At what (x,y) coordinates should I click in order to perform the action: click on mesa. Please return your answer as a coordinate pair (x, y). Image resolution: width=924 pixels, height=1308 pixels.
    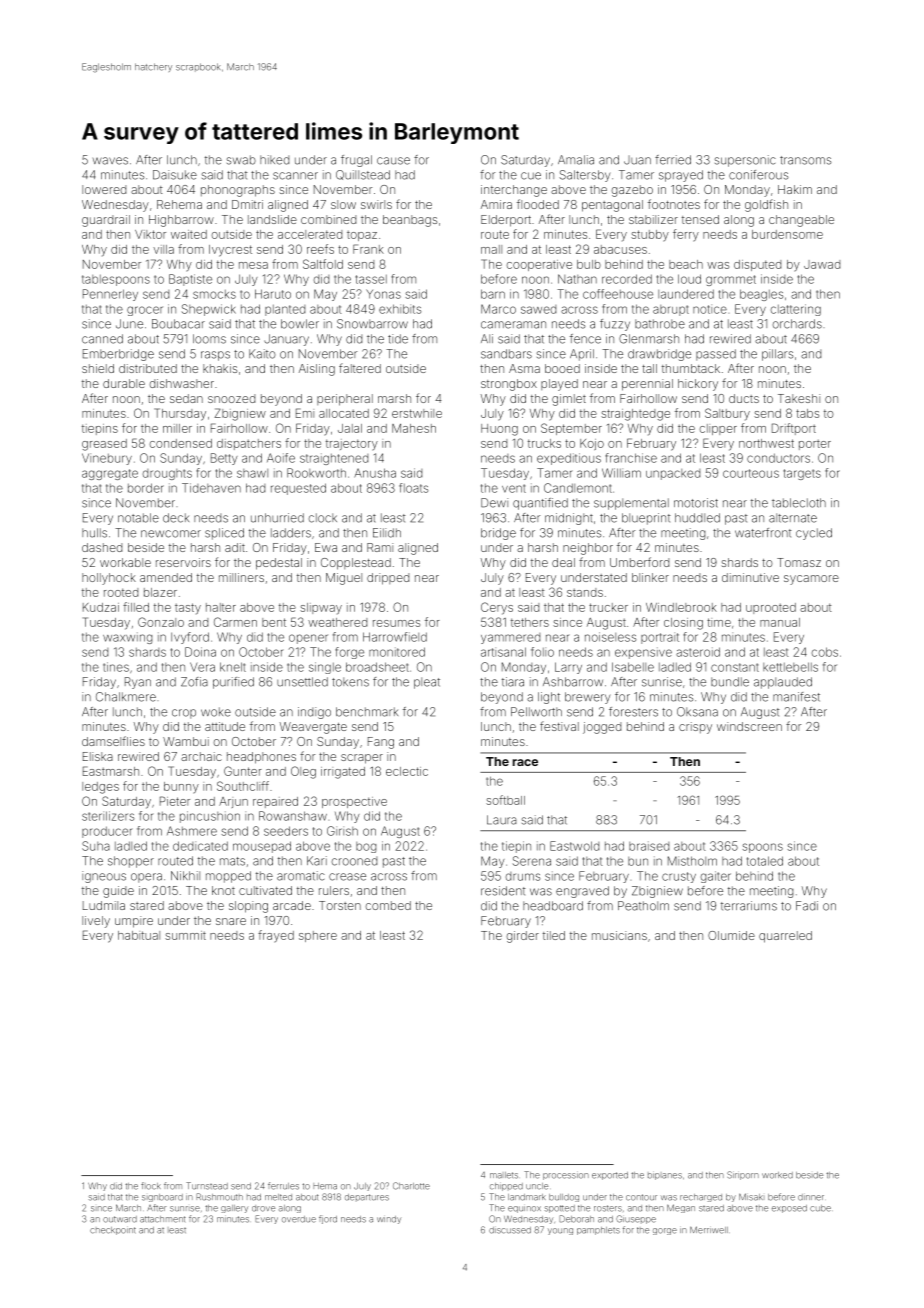
    Looking at the image, I should click on (253, 265).
